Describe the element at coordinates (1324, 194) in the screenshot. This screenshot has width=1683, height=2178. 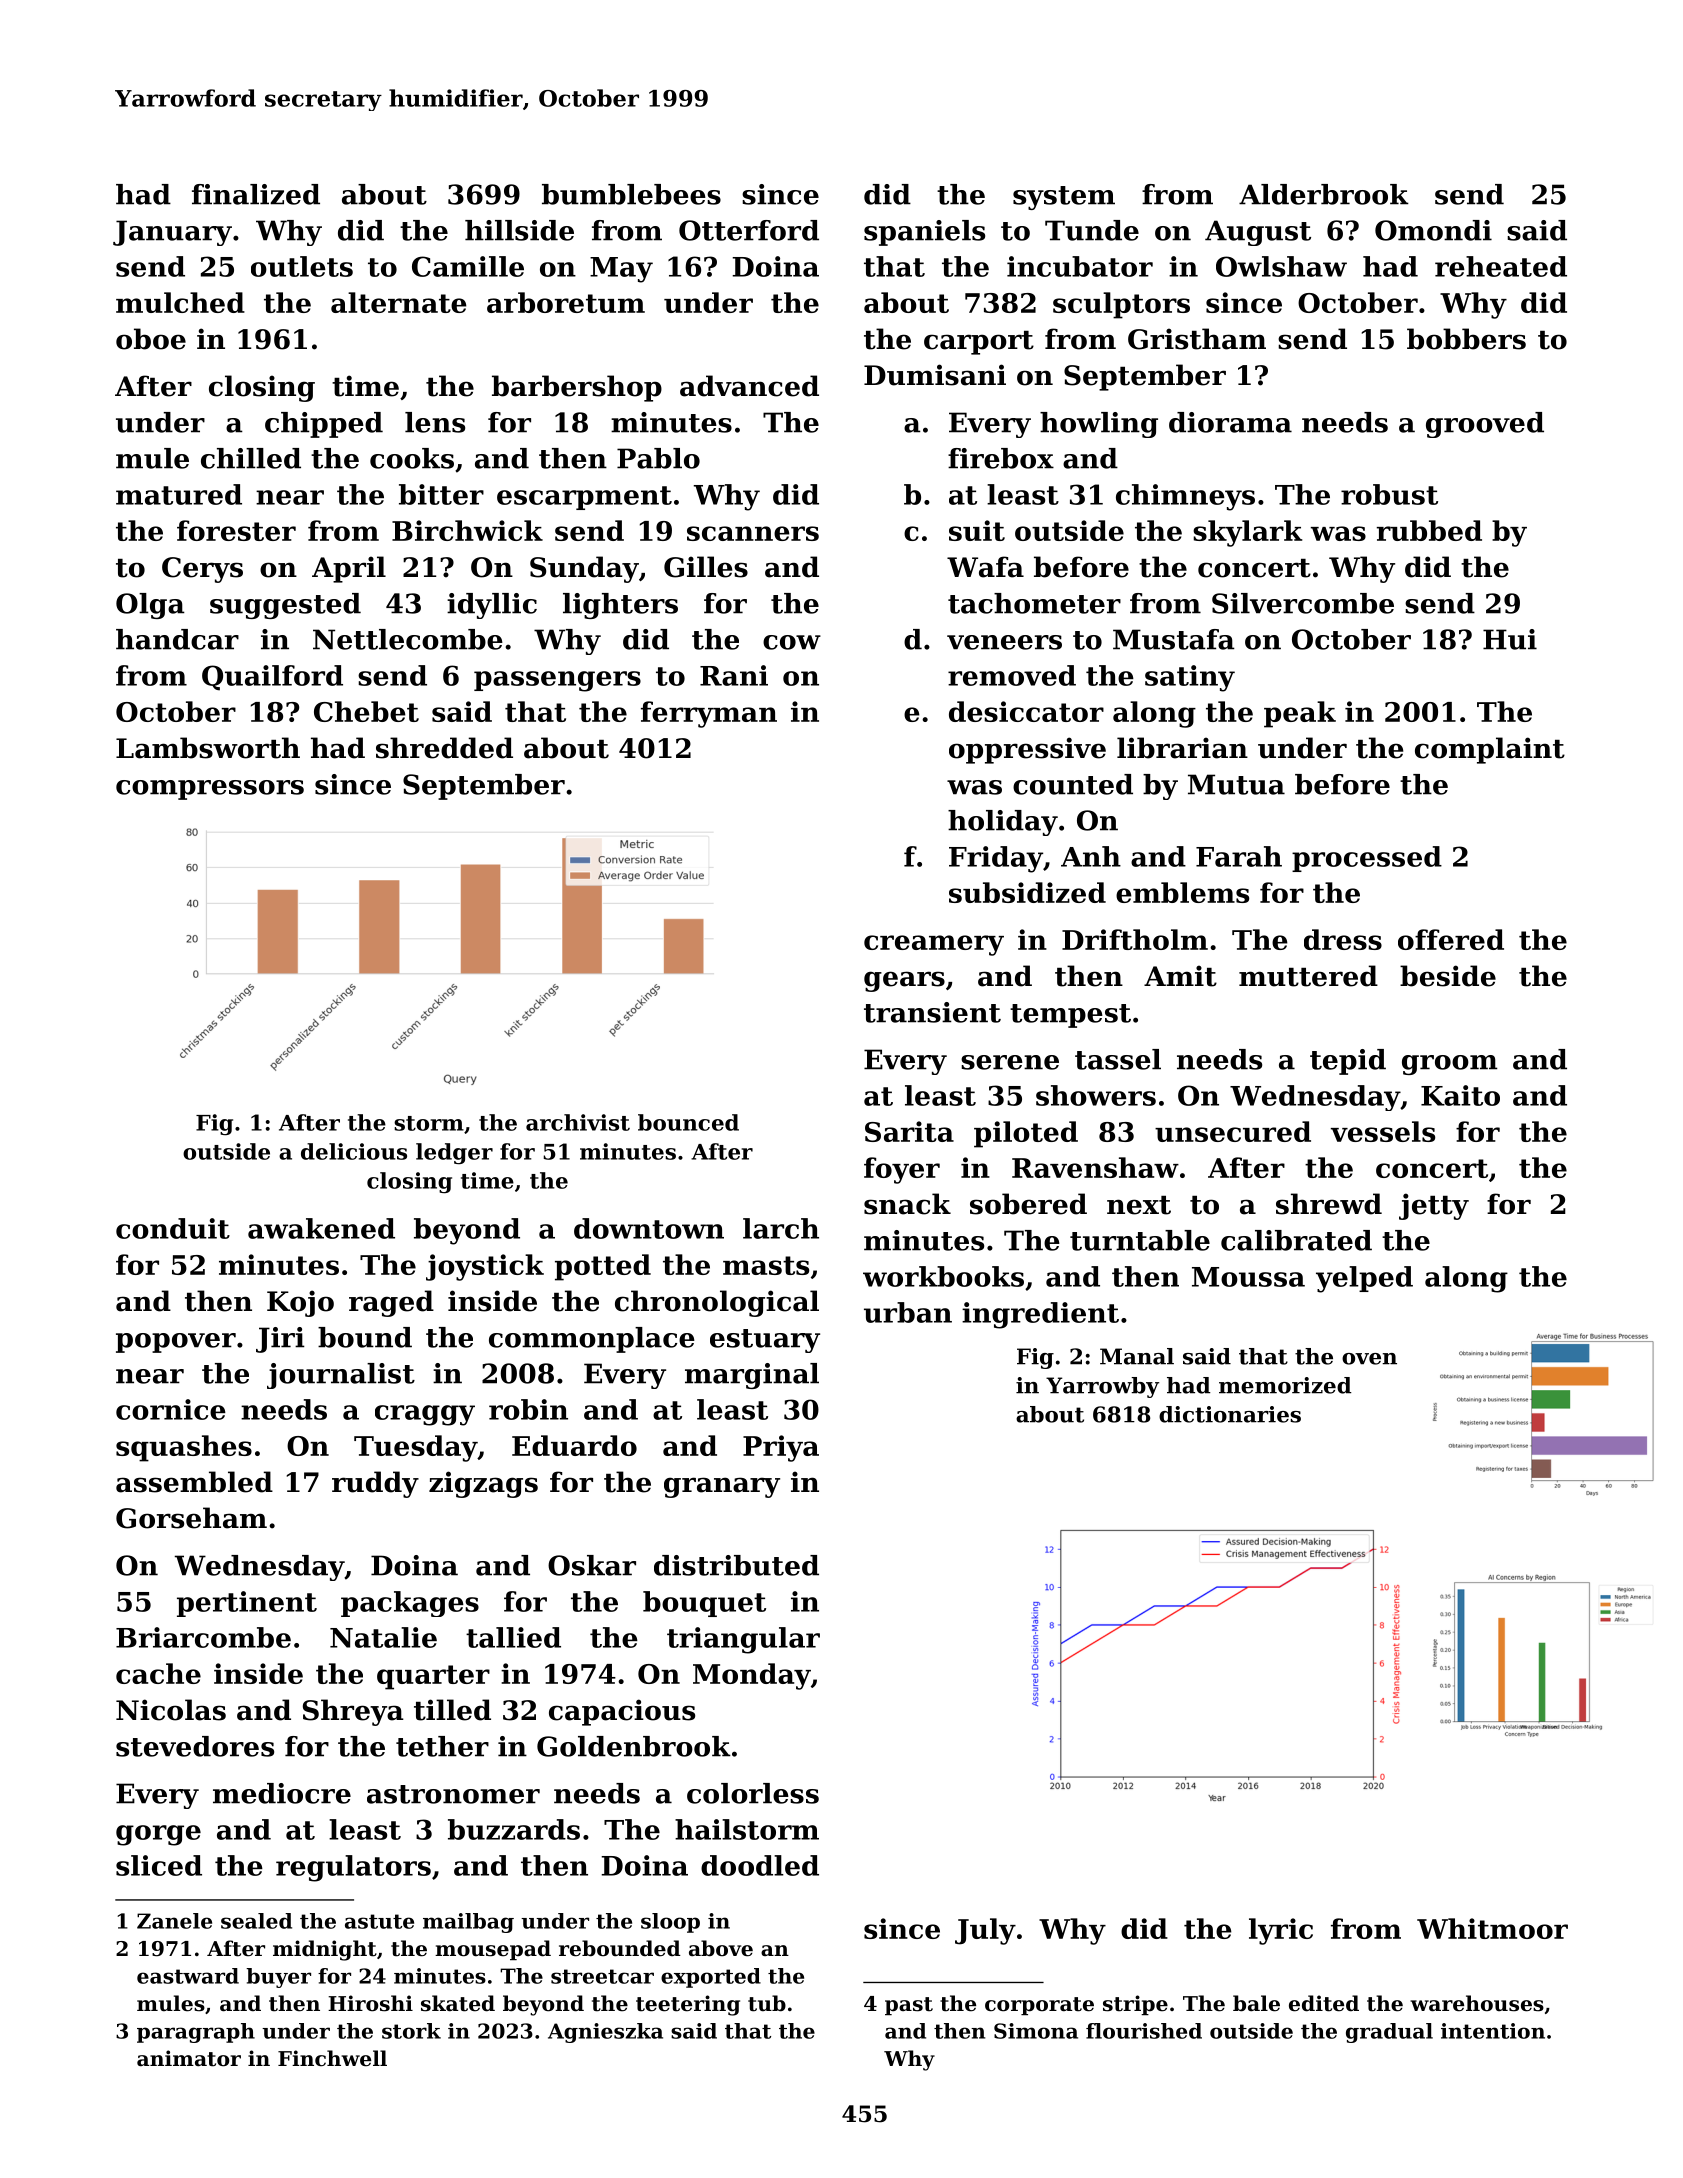
I see `Alderbrook` at that location.
